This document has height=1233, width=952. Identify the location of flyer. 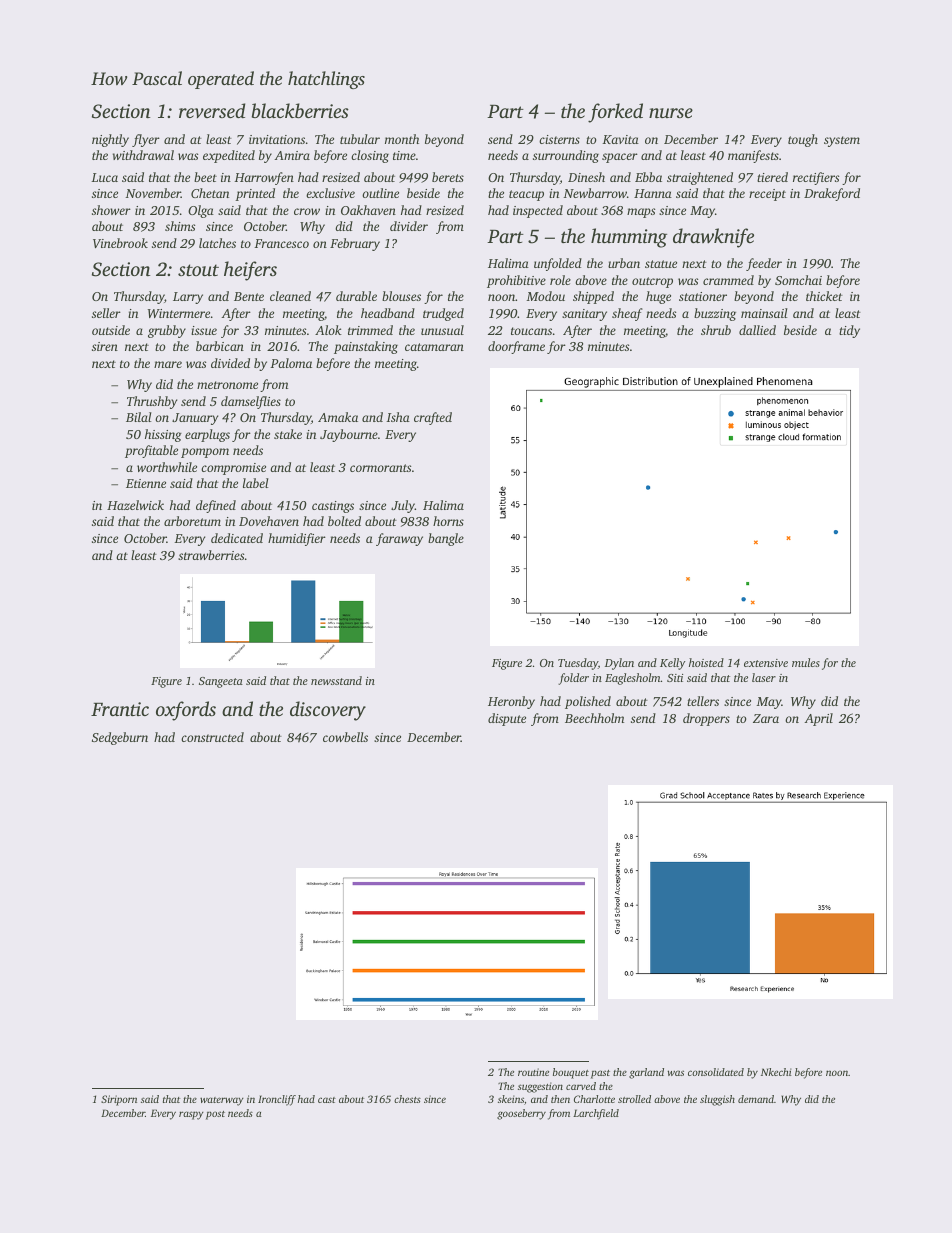
(146, 140).
